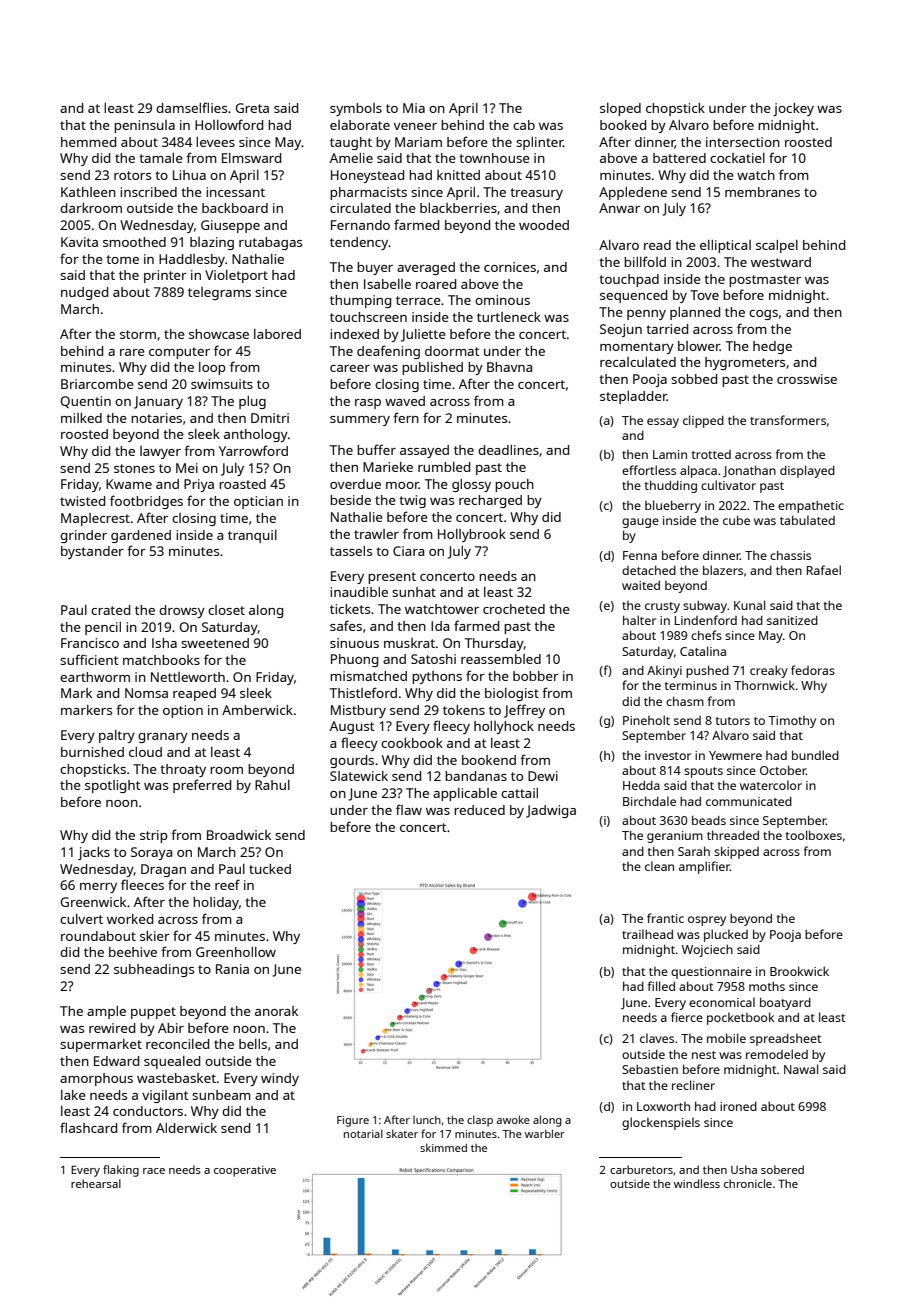 The height and width of the page is (1316, 908). What do you see at coordinates (799, 971) in the page?
I see `Brookwick` at bounding box center [799, 971].
